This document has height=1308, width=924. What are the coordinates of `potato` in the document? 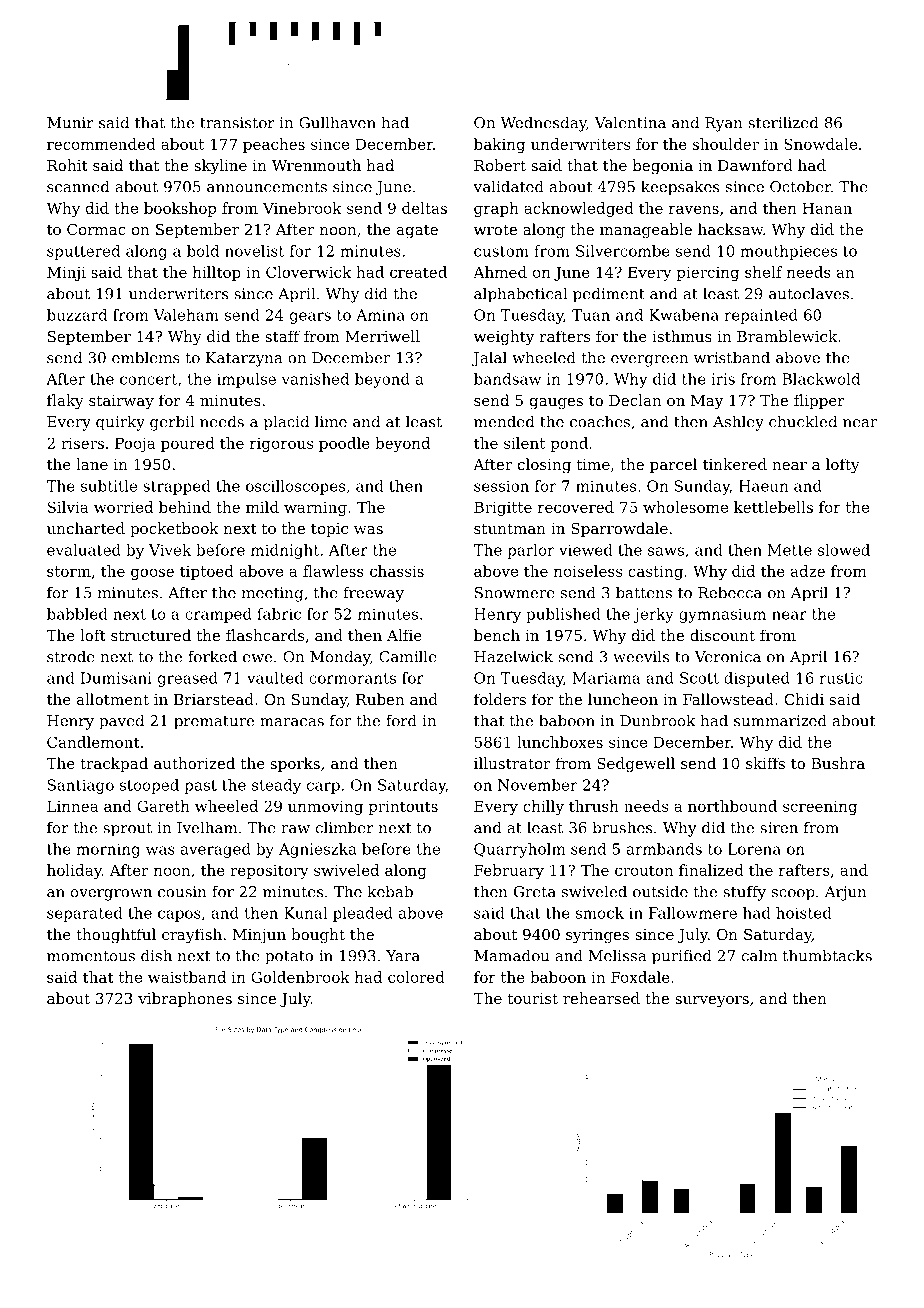 It's located at (289, 958).
